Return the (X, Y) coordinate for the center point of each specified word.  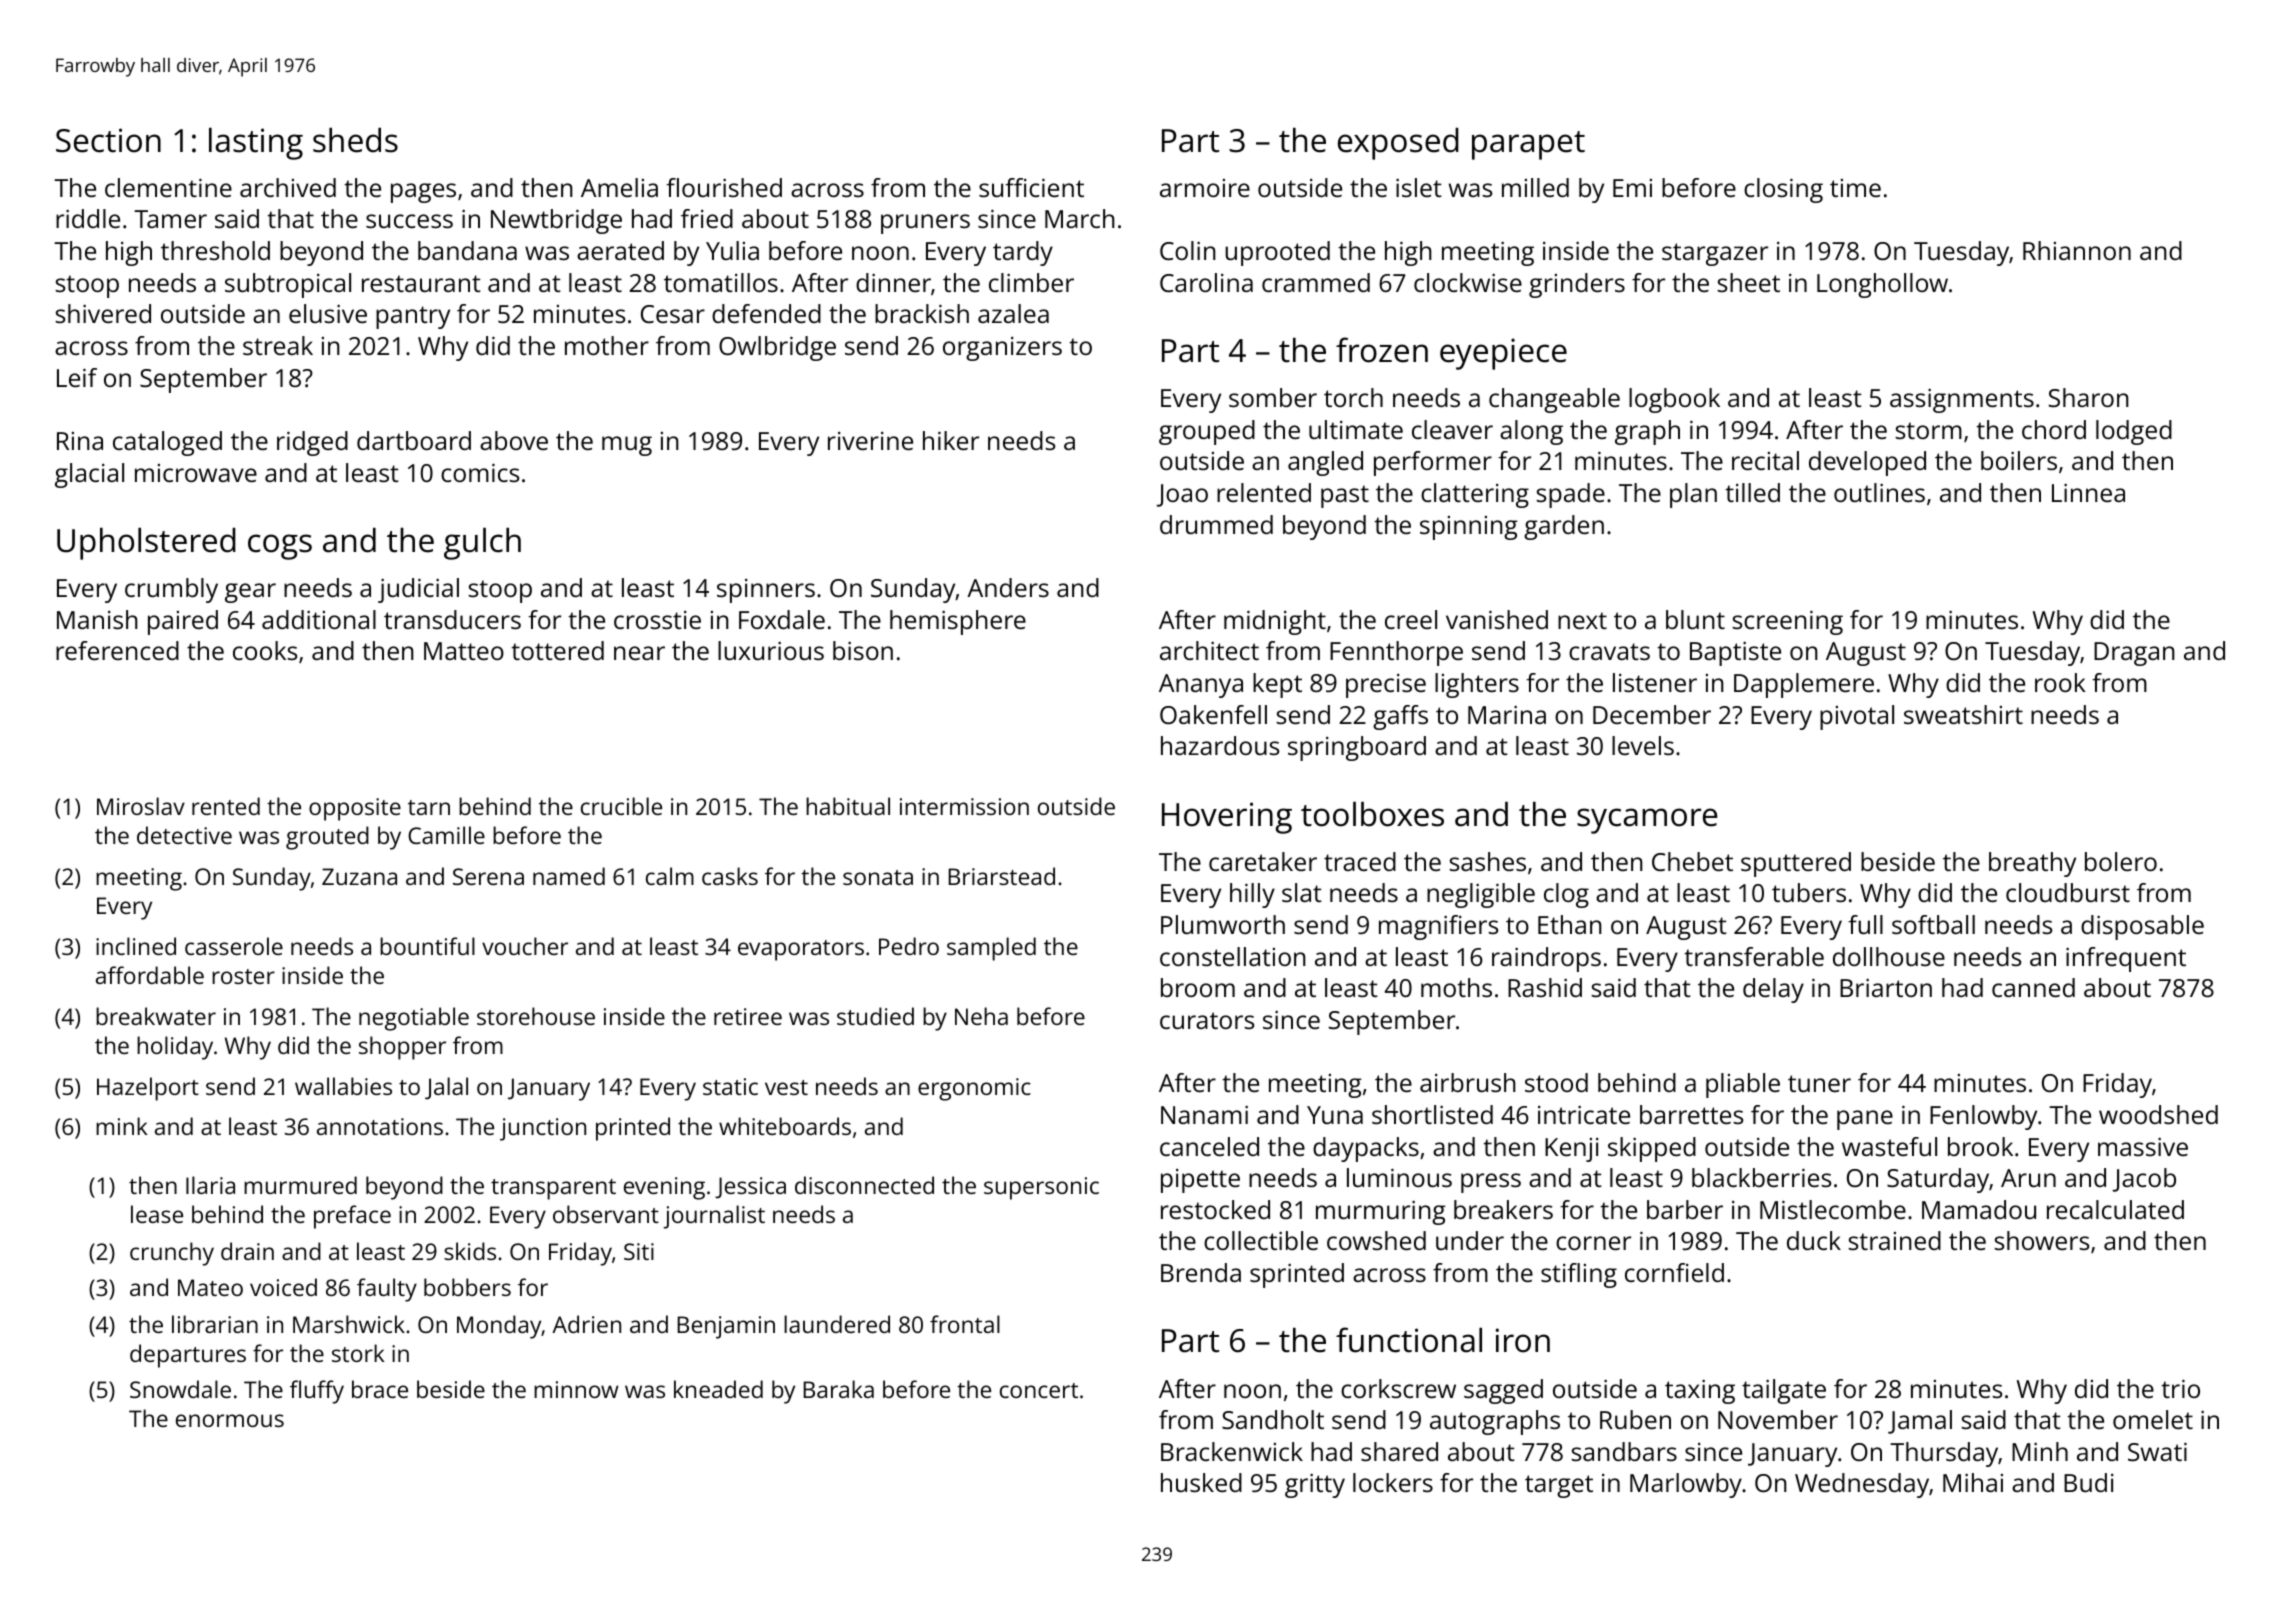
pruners (925, 224)
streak (278, 345)
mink (121, 1126)
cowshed (1376, 1240)
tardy (1023, 253)
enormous (230, 1420)
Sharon (2089, 397)
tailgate (1784, 1391)
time (1855, 188)
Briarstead (1001, 876)
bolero (2121, 861)
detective (184, 835)
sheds (355, 140)
